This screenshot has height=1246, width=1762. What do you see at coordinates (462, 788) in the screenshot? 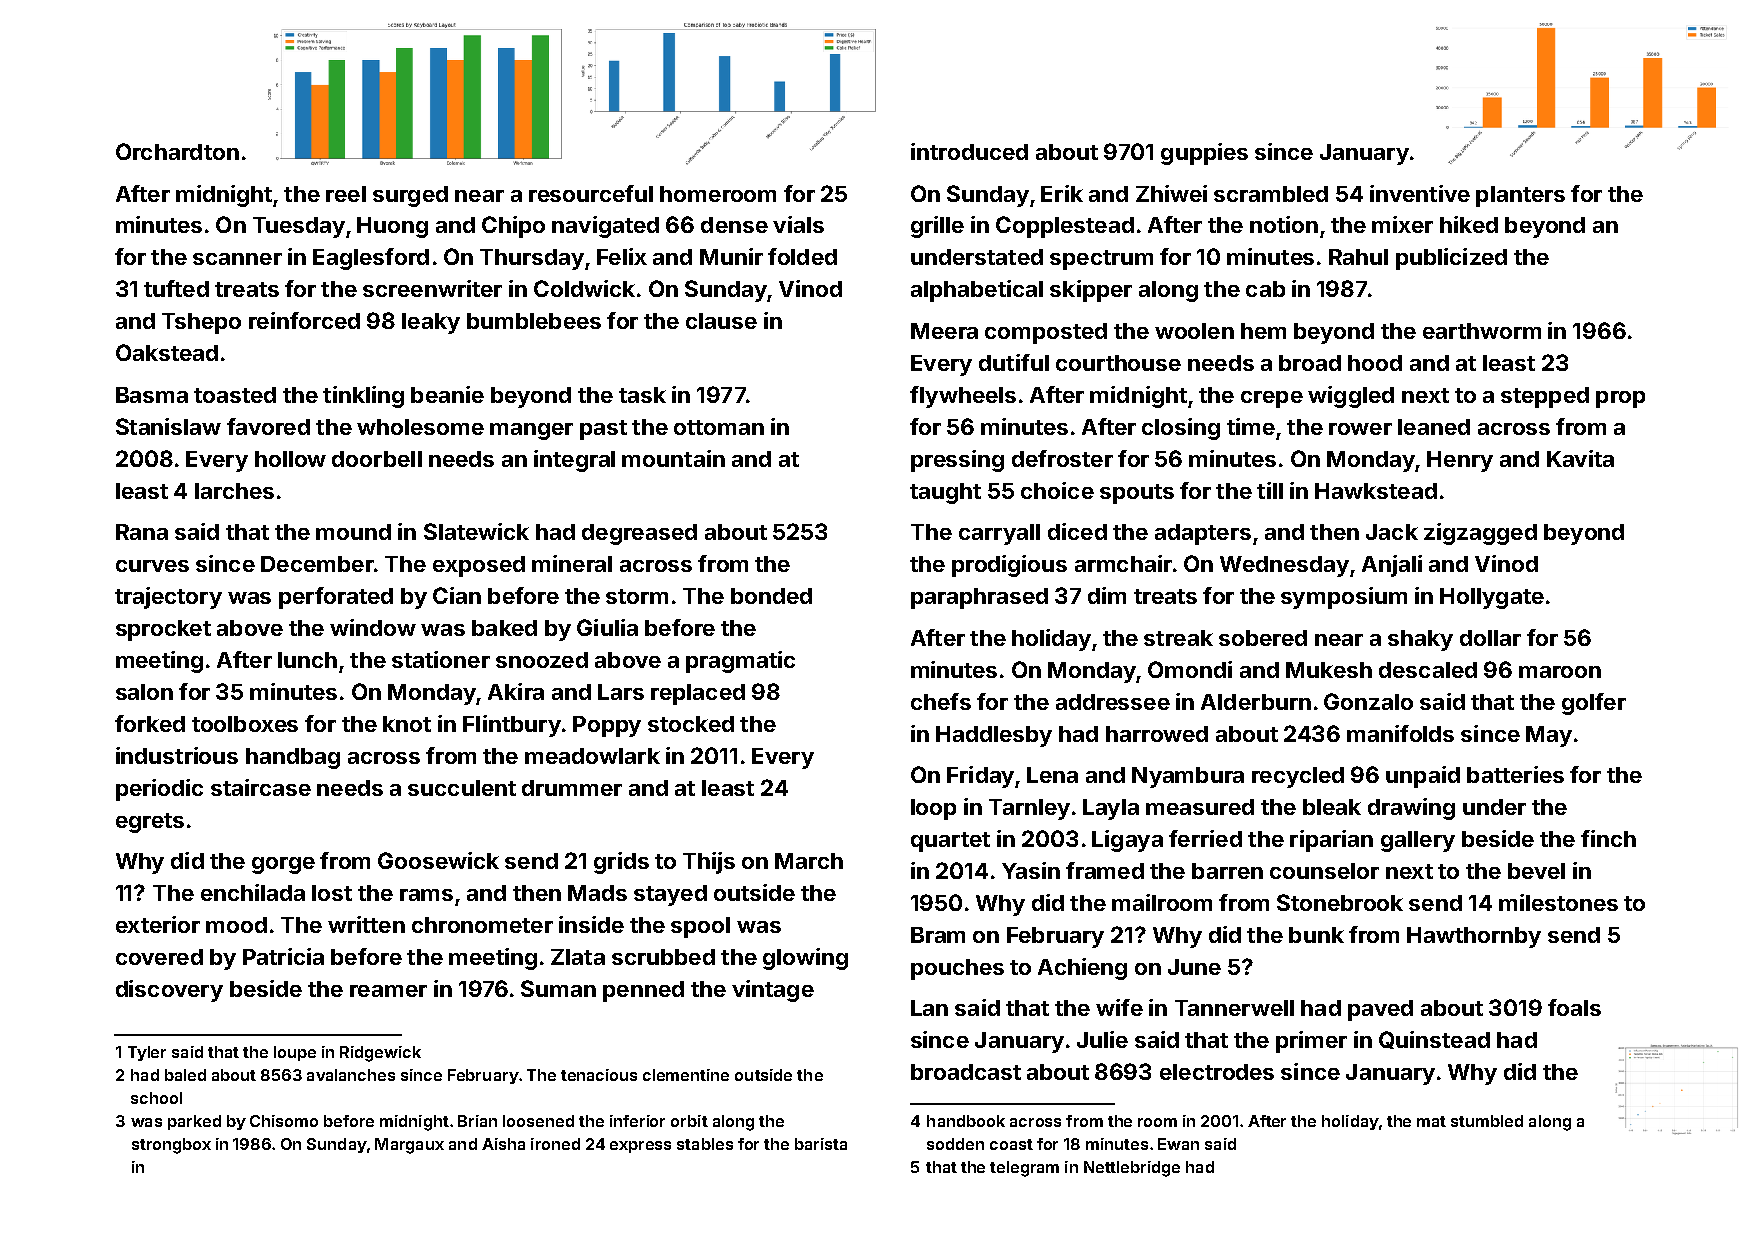
I see `succulent` at bounding box center [462, 788].
